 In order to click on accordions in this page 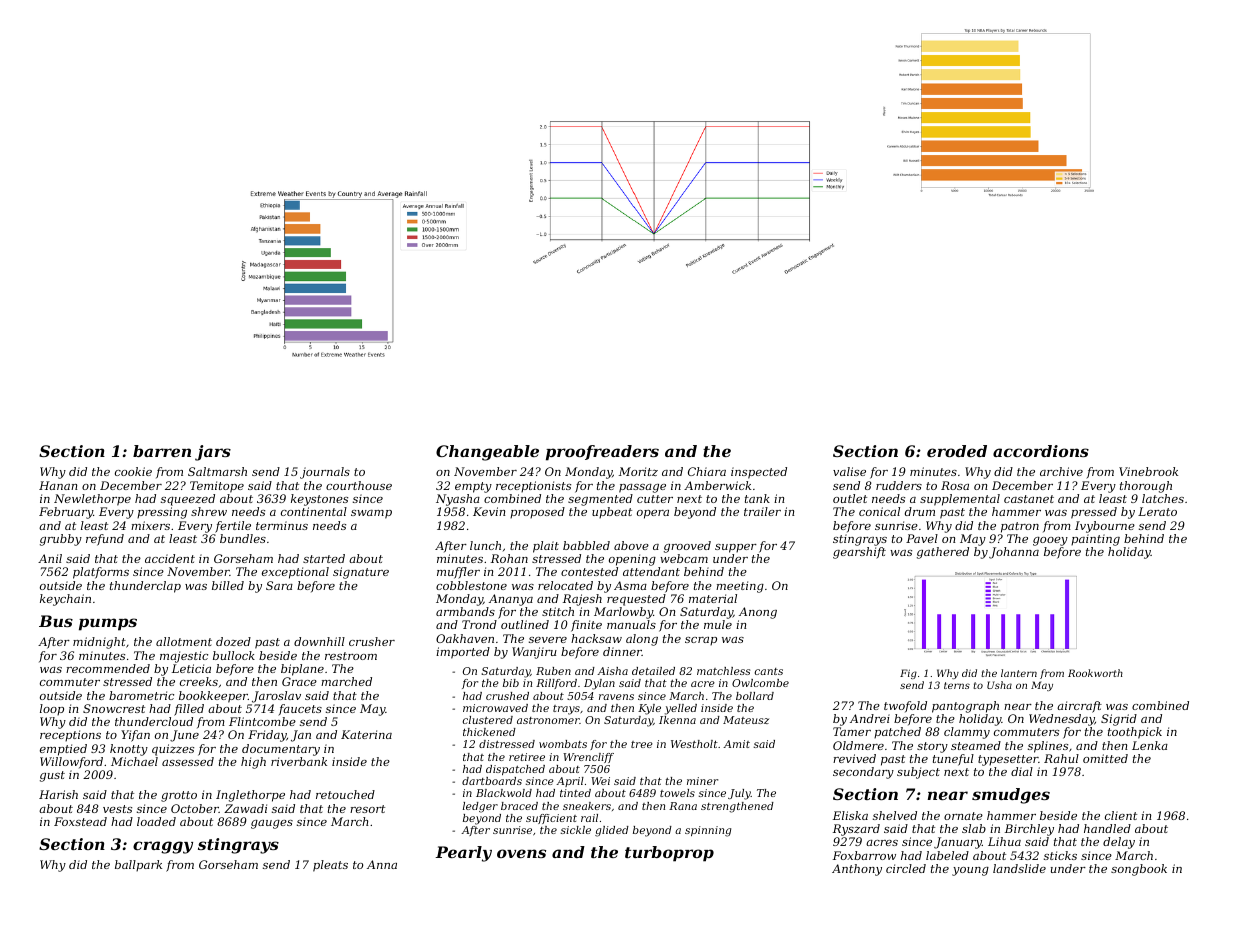, I will do `click(1041, 451)`.
